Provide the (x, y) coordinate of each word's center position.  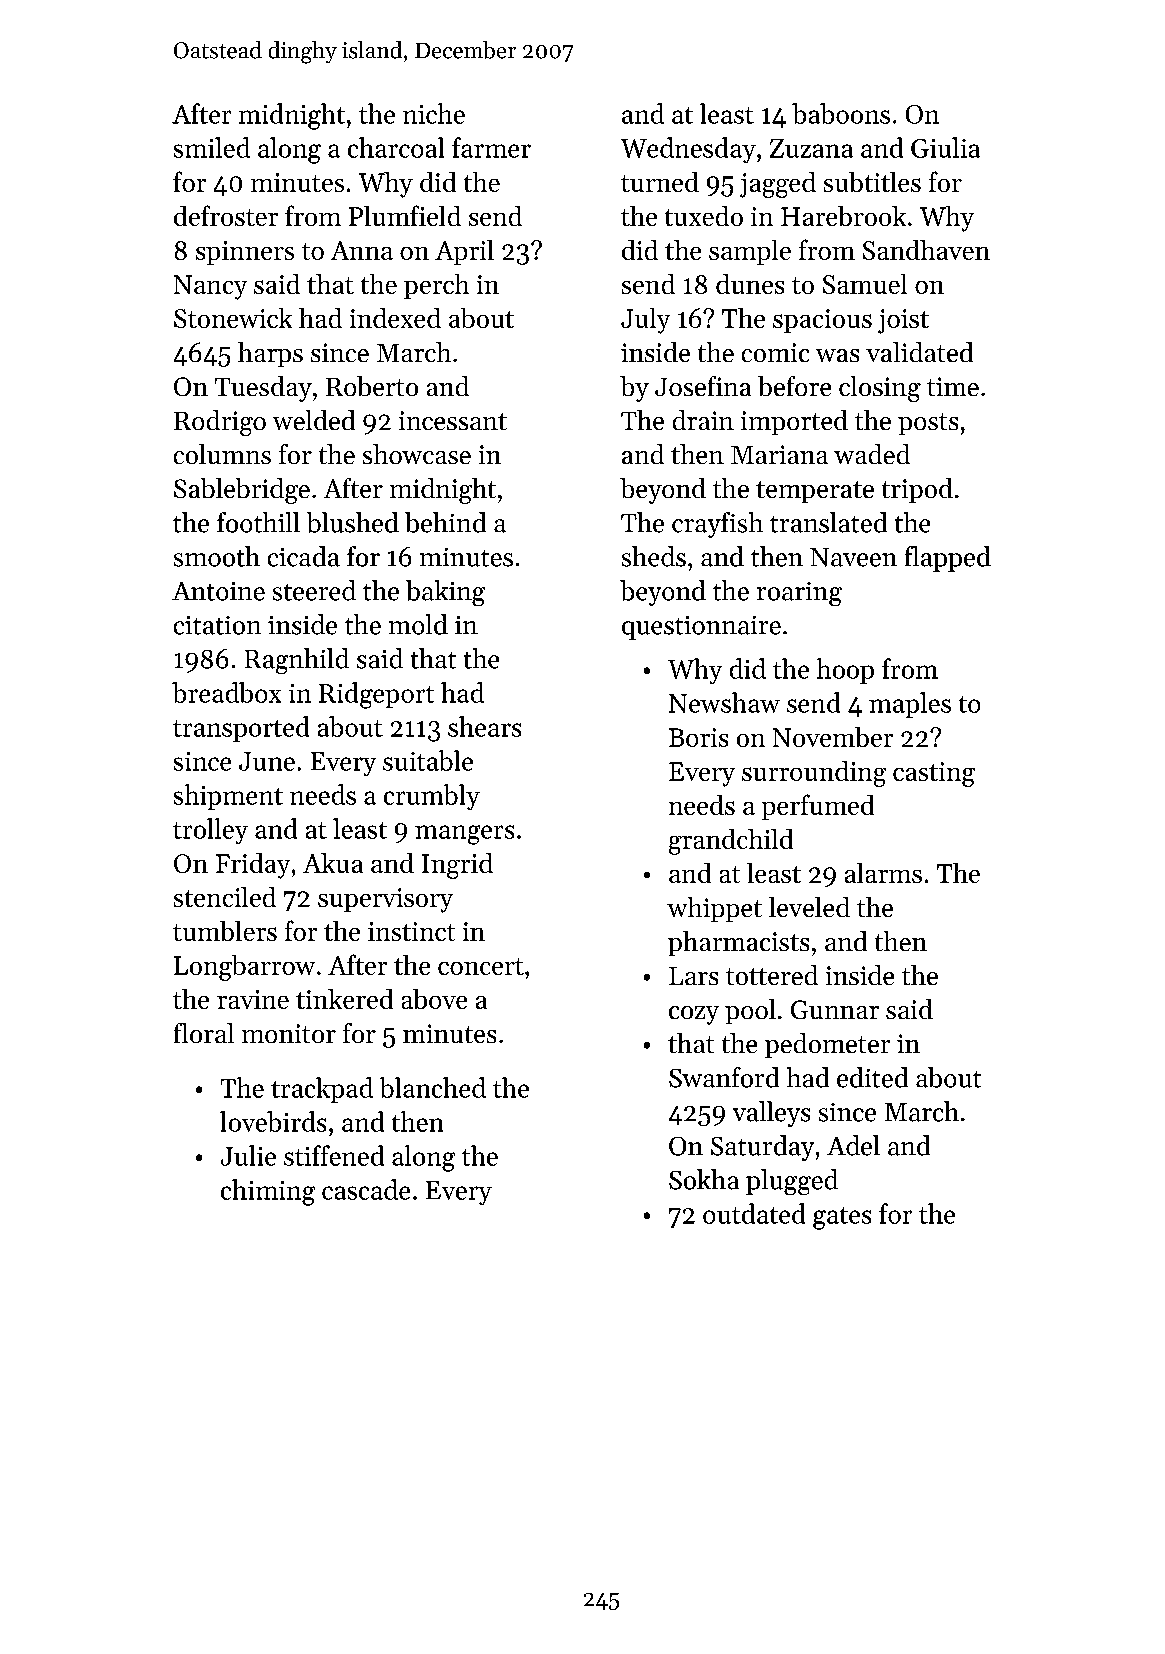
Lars (693, 976)
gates (842, 1218)
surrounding (814, 774)
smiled (212, 147)
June (267, 761)
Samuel (865, 284)
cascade (366, 1189)
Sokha (704, 1179)
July (645, 321)
